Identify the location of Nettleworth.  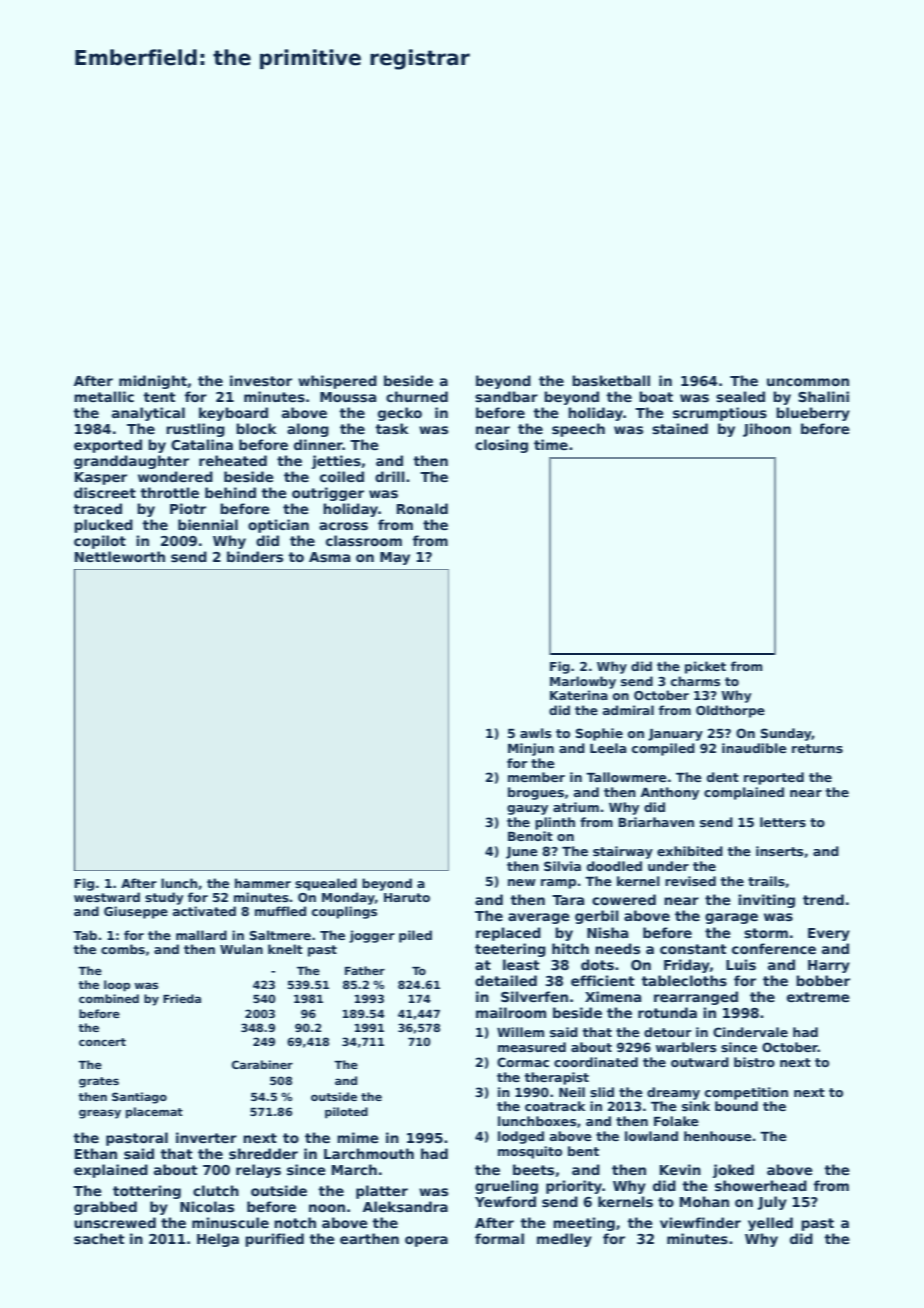
(120, 556).
